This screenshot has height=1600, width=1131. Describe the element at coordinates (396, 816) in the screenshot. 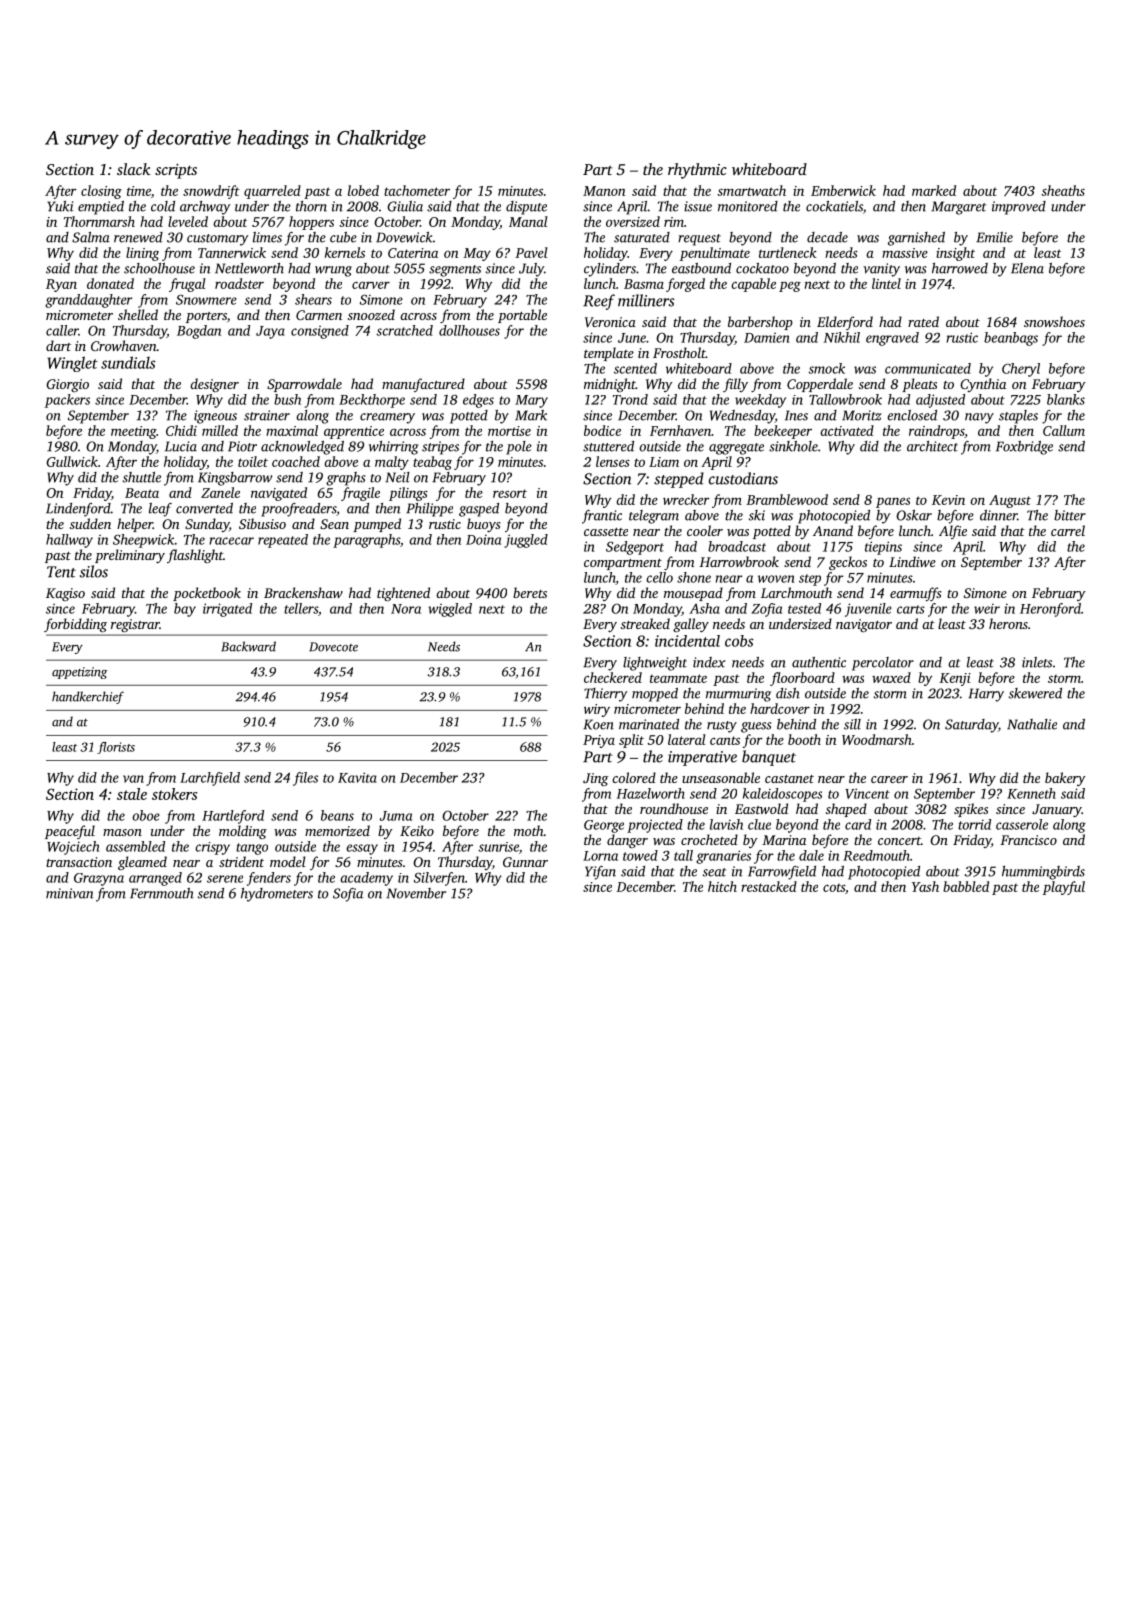

I see `Juma` at that location.
